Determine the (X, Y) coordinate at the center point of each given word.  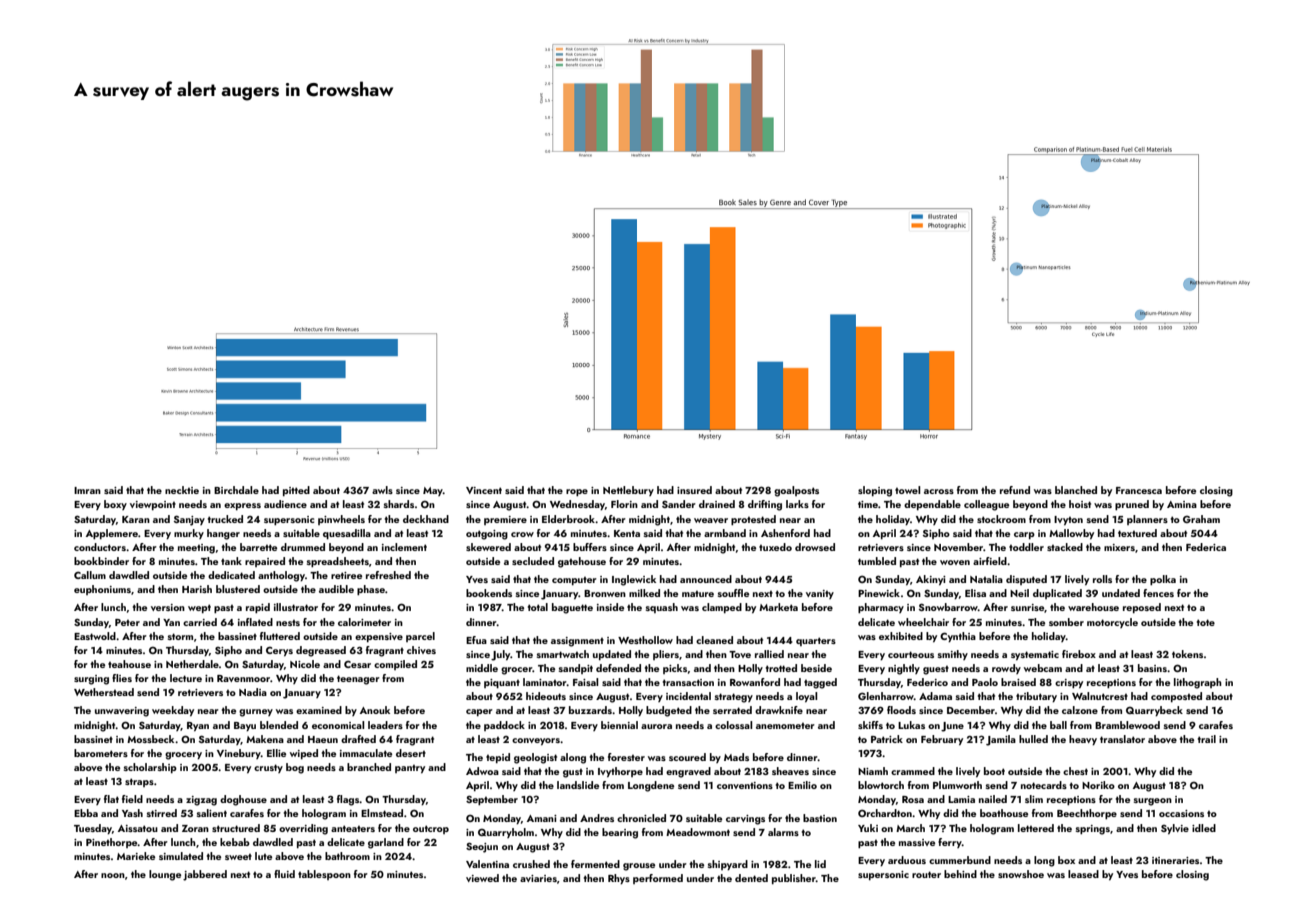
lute (263, 856)
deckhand (426, 519)
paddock (504, 726)
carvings (745, 820)
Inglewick (634, 580)
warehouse (1093, 607)
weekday (173, 711)
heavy (1083, 740)
